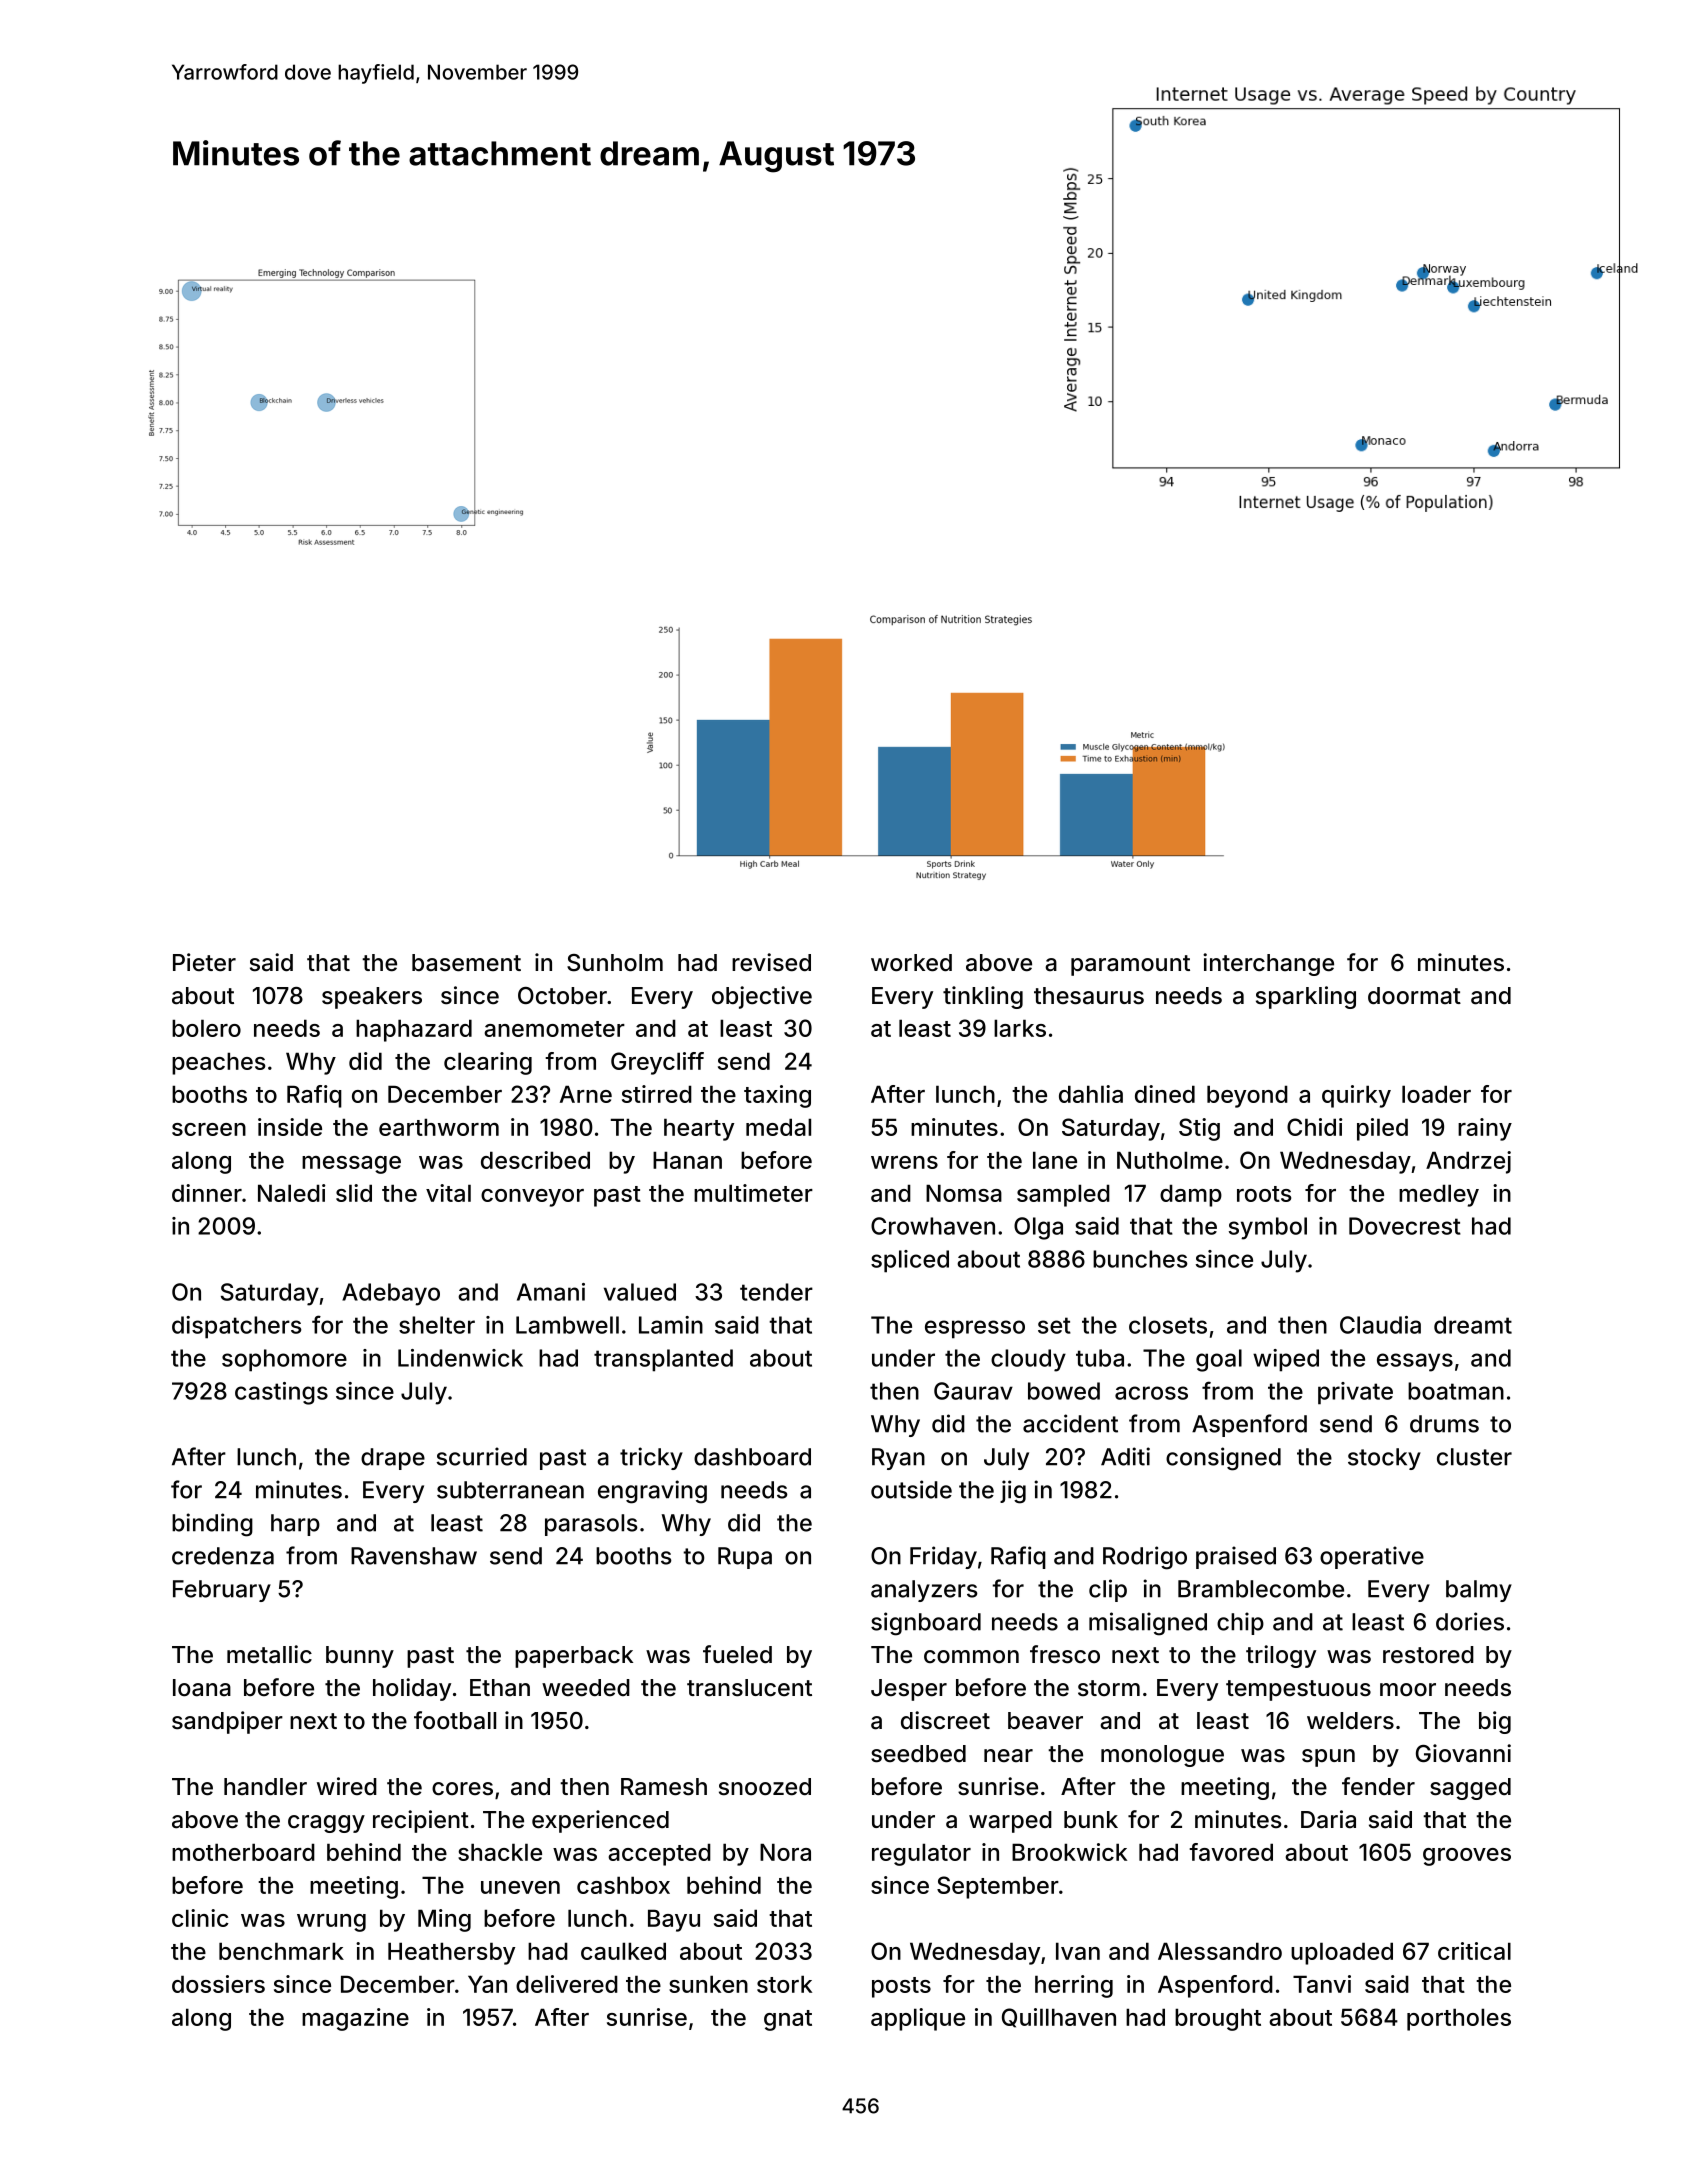  I want to click on big, so click(1495, 1722).
